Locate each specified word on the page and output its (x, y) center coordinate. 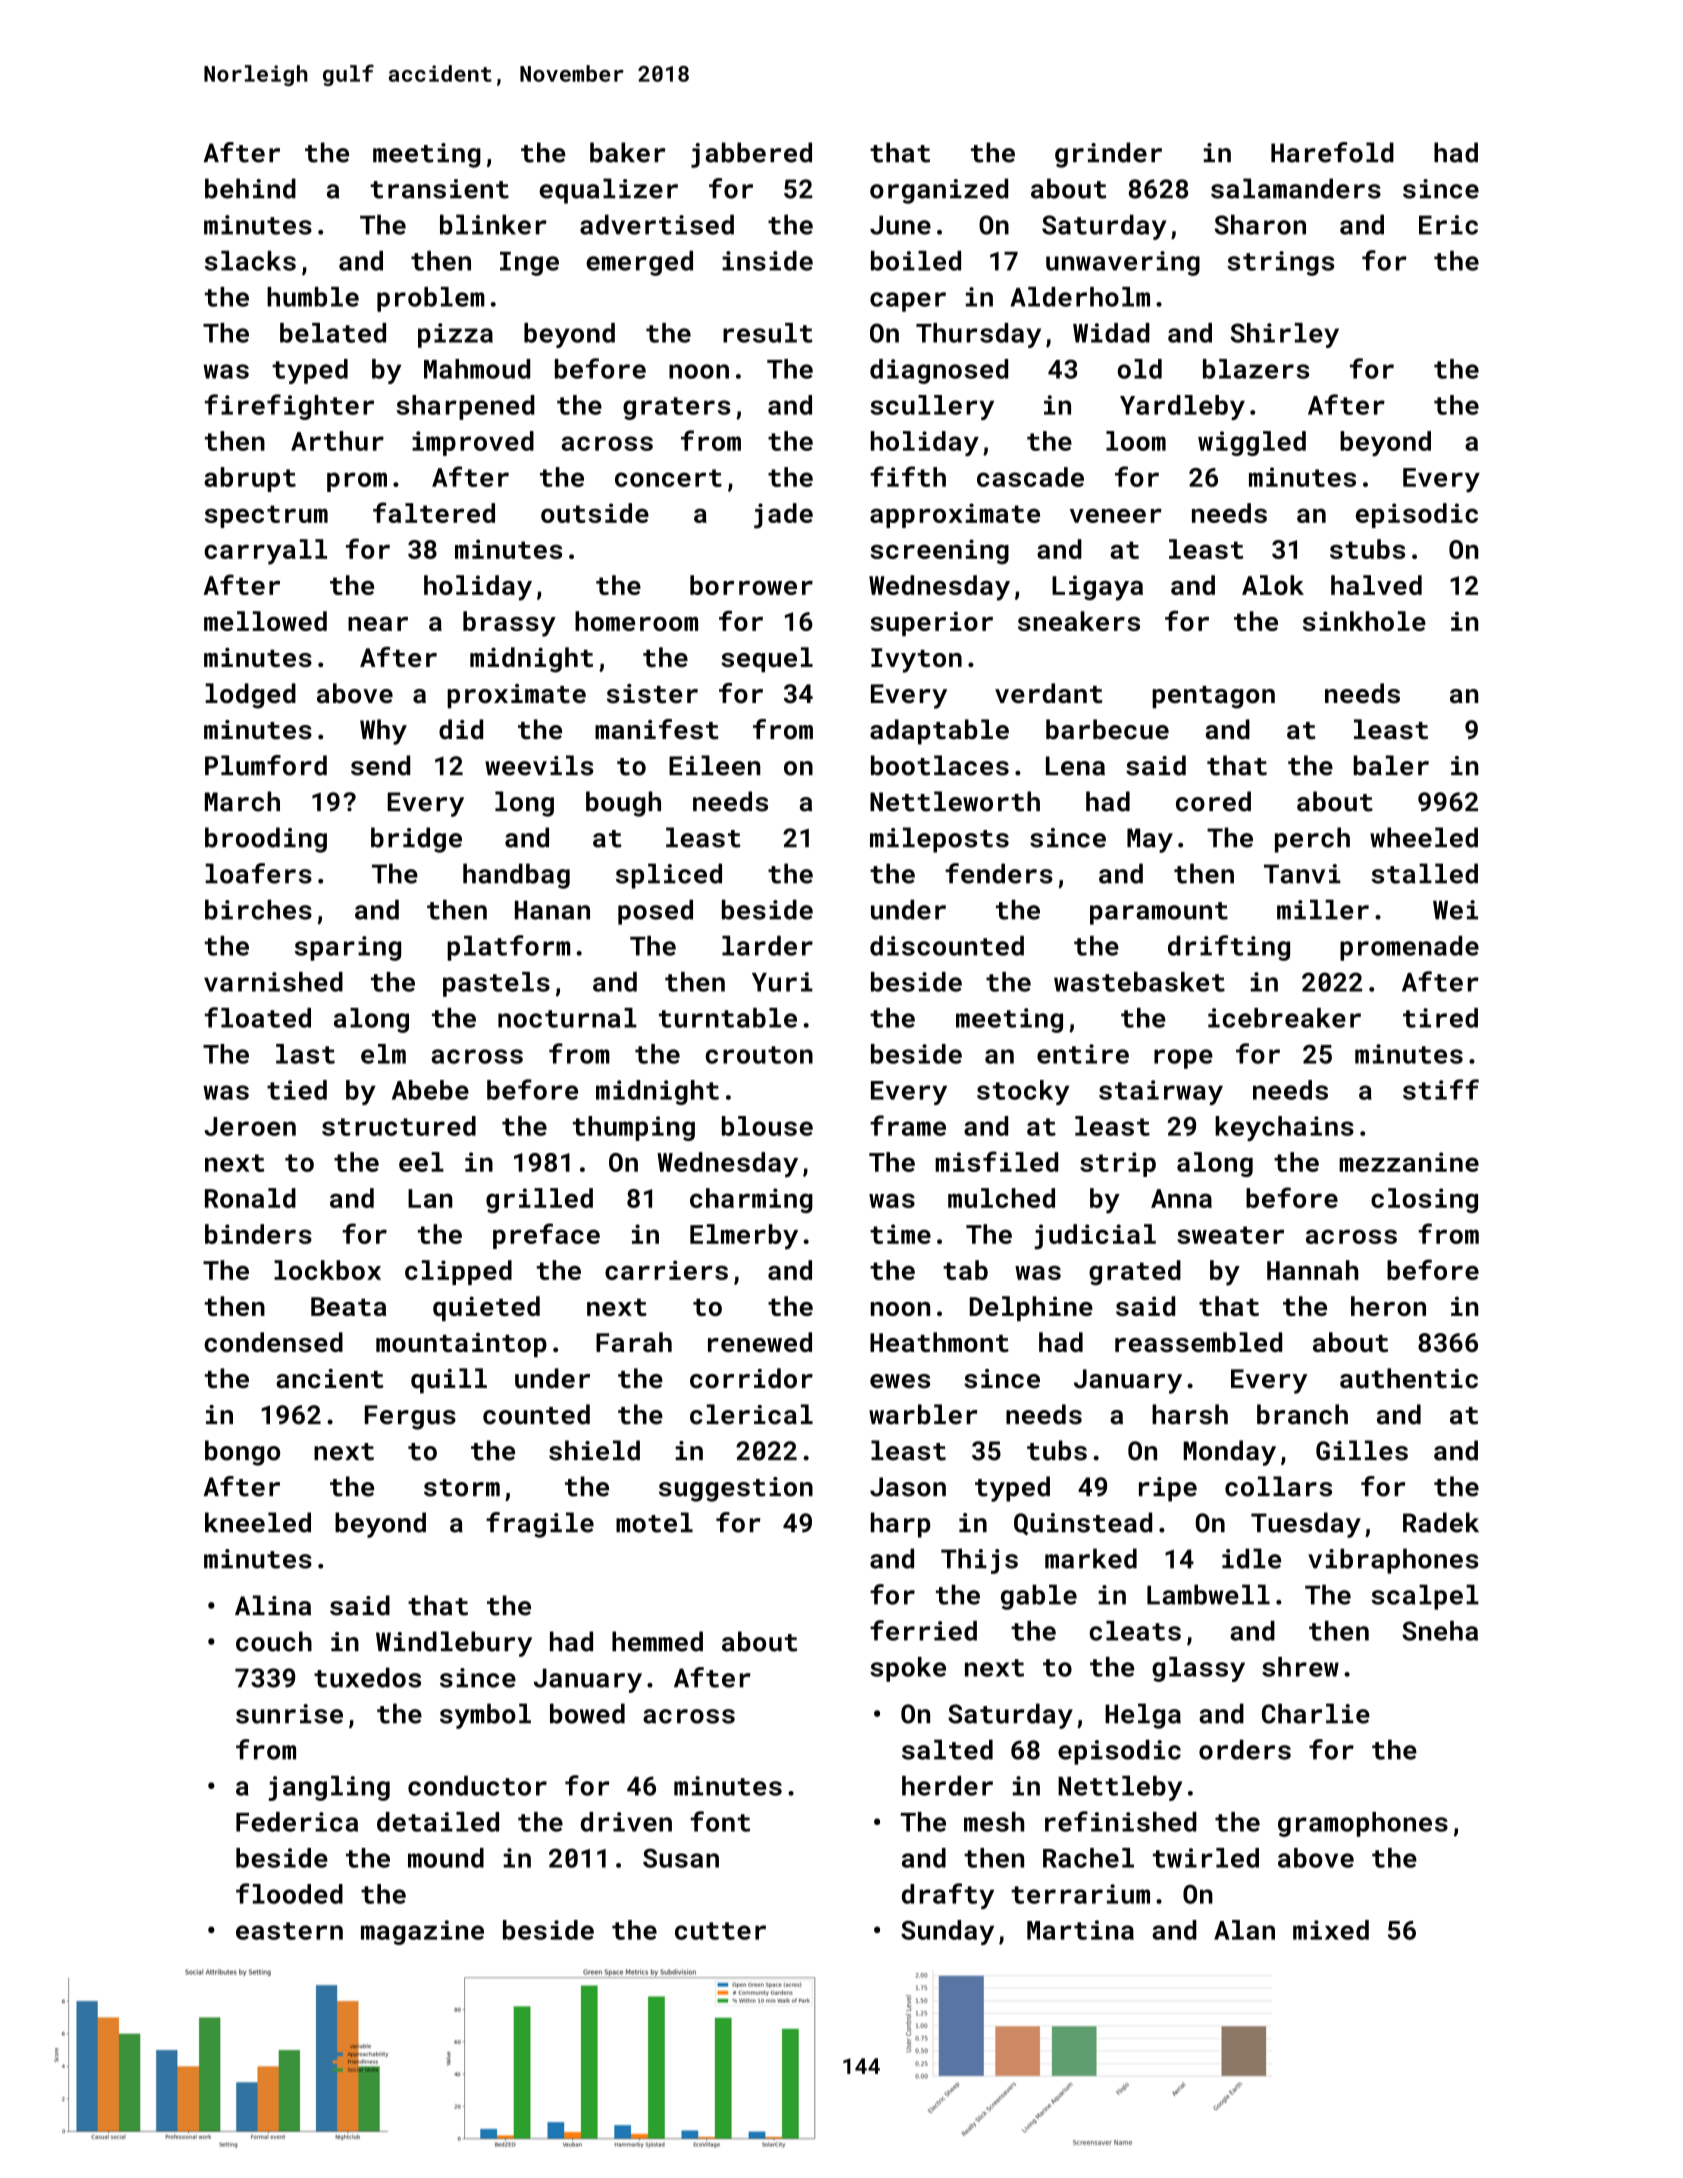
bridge (416, 840)
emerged (639, 263)
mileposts (939, 840)
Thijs (979, 1561)
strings (1281, 263)
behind (250, 188)
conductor (477, 1786)
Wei (1455, 910)
